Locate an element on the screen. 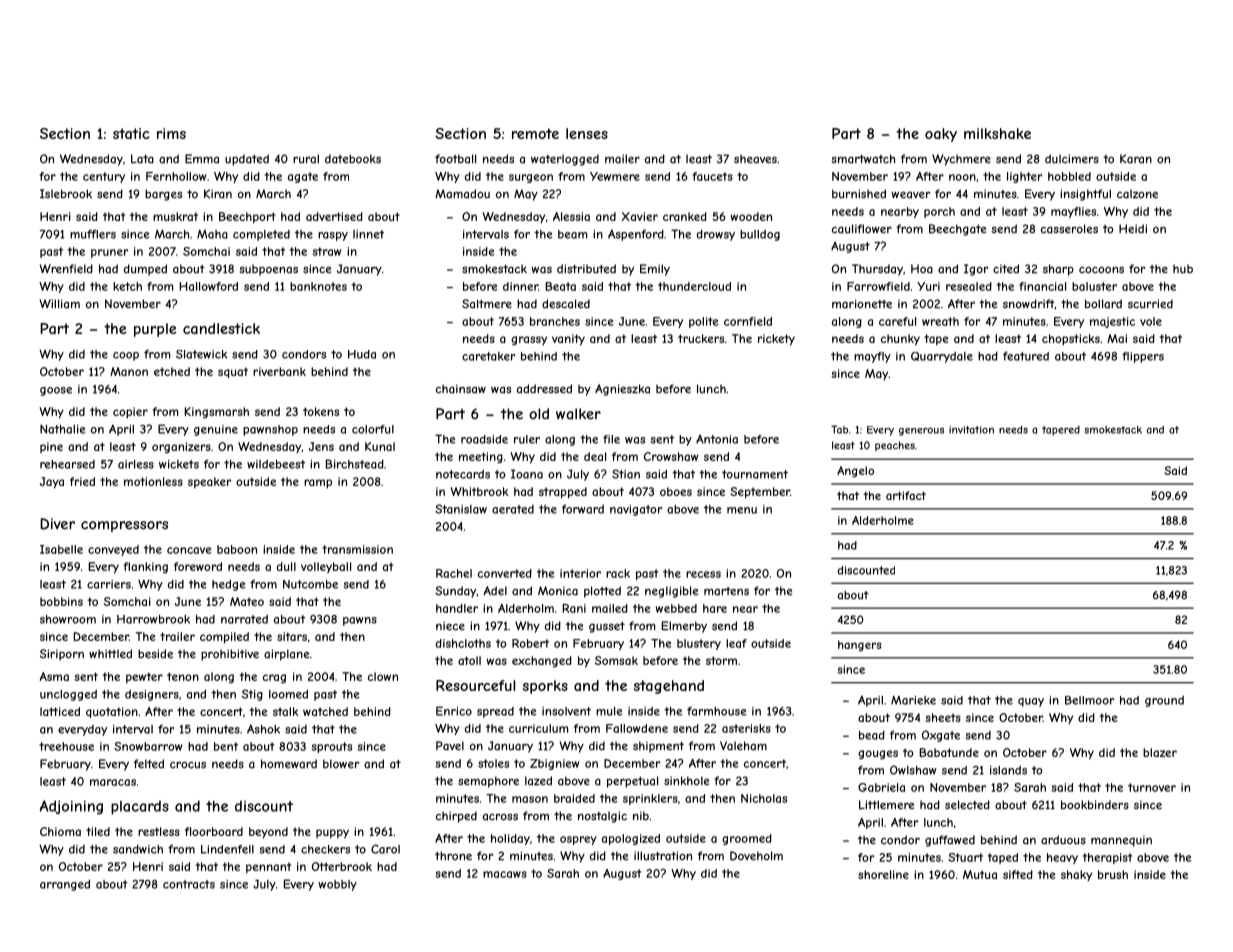 The height and width of the screenshot is (952, 1233). updated is located at coordinates (247, 160).
